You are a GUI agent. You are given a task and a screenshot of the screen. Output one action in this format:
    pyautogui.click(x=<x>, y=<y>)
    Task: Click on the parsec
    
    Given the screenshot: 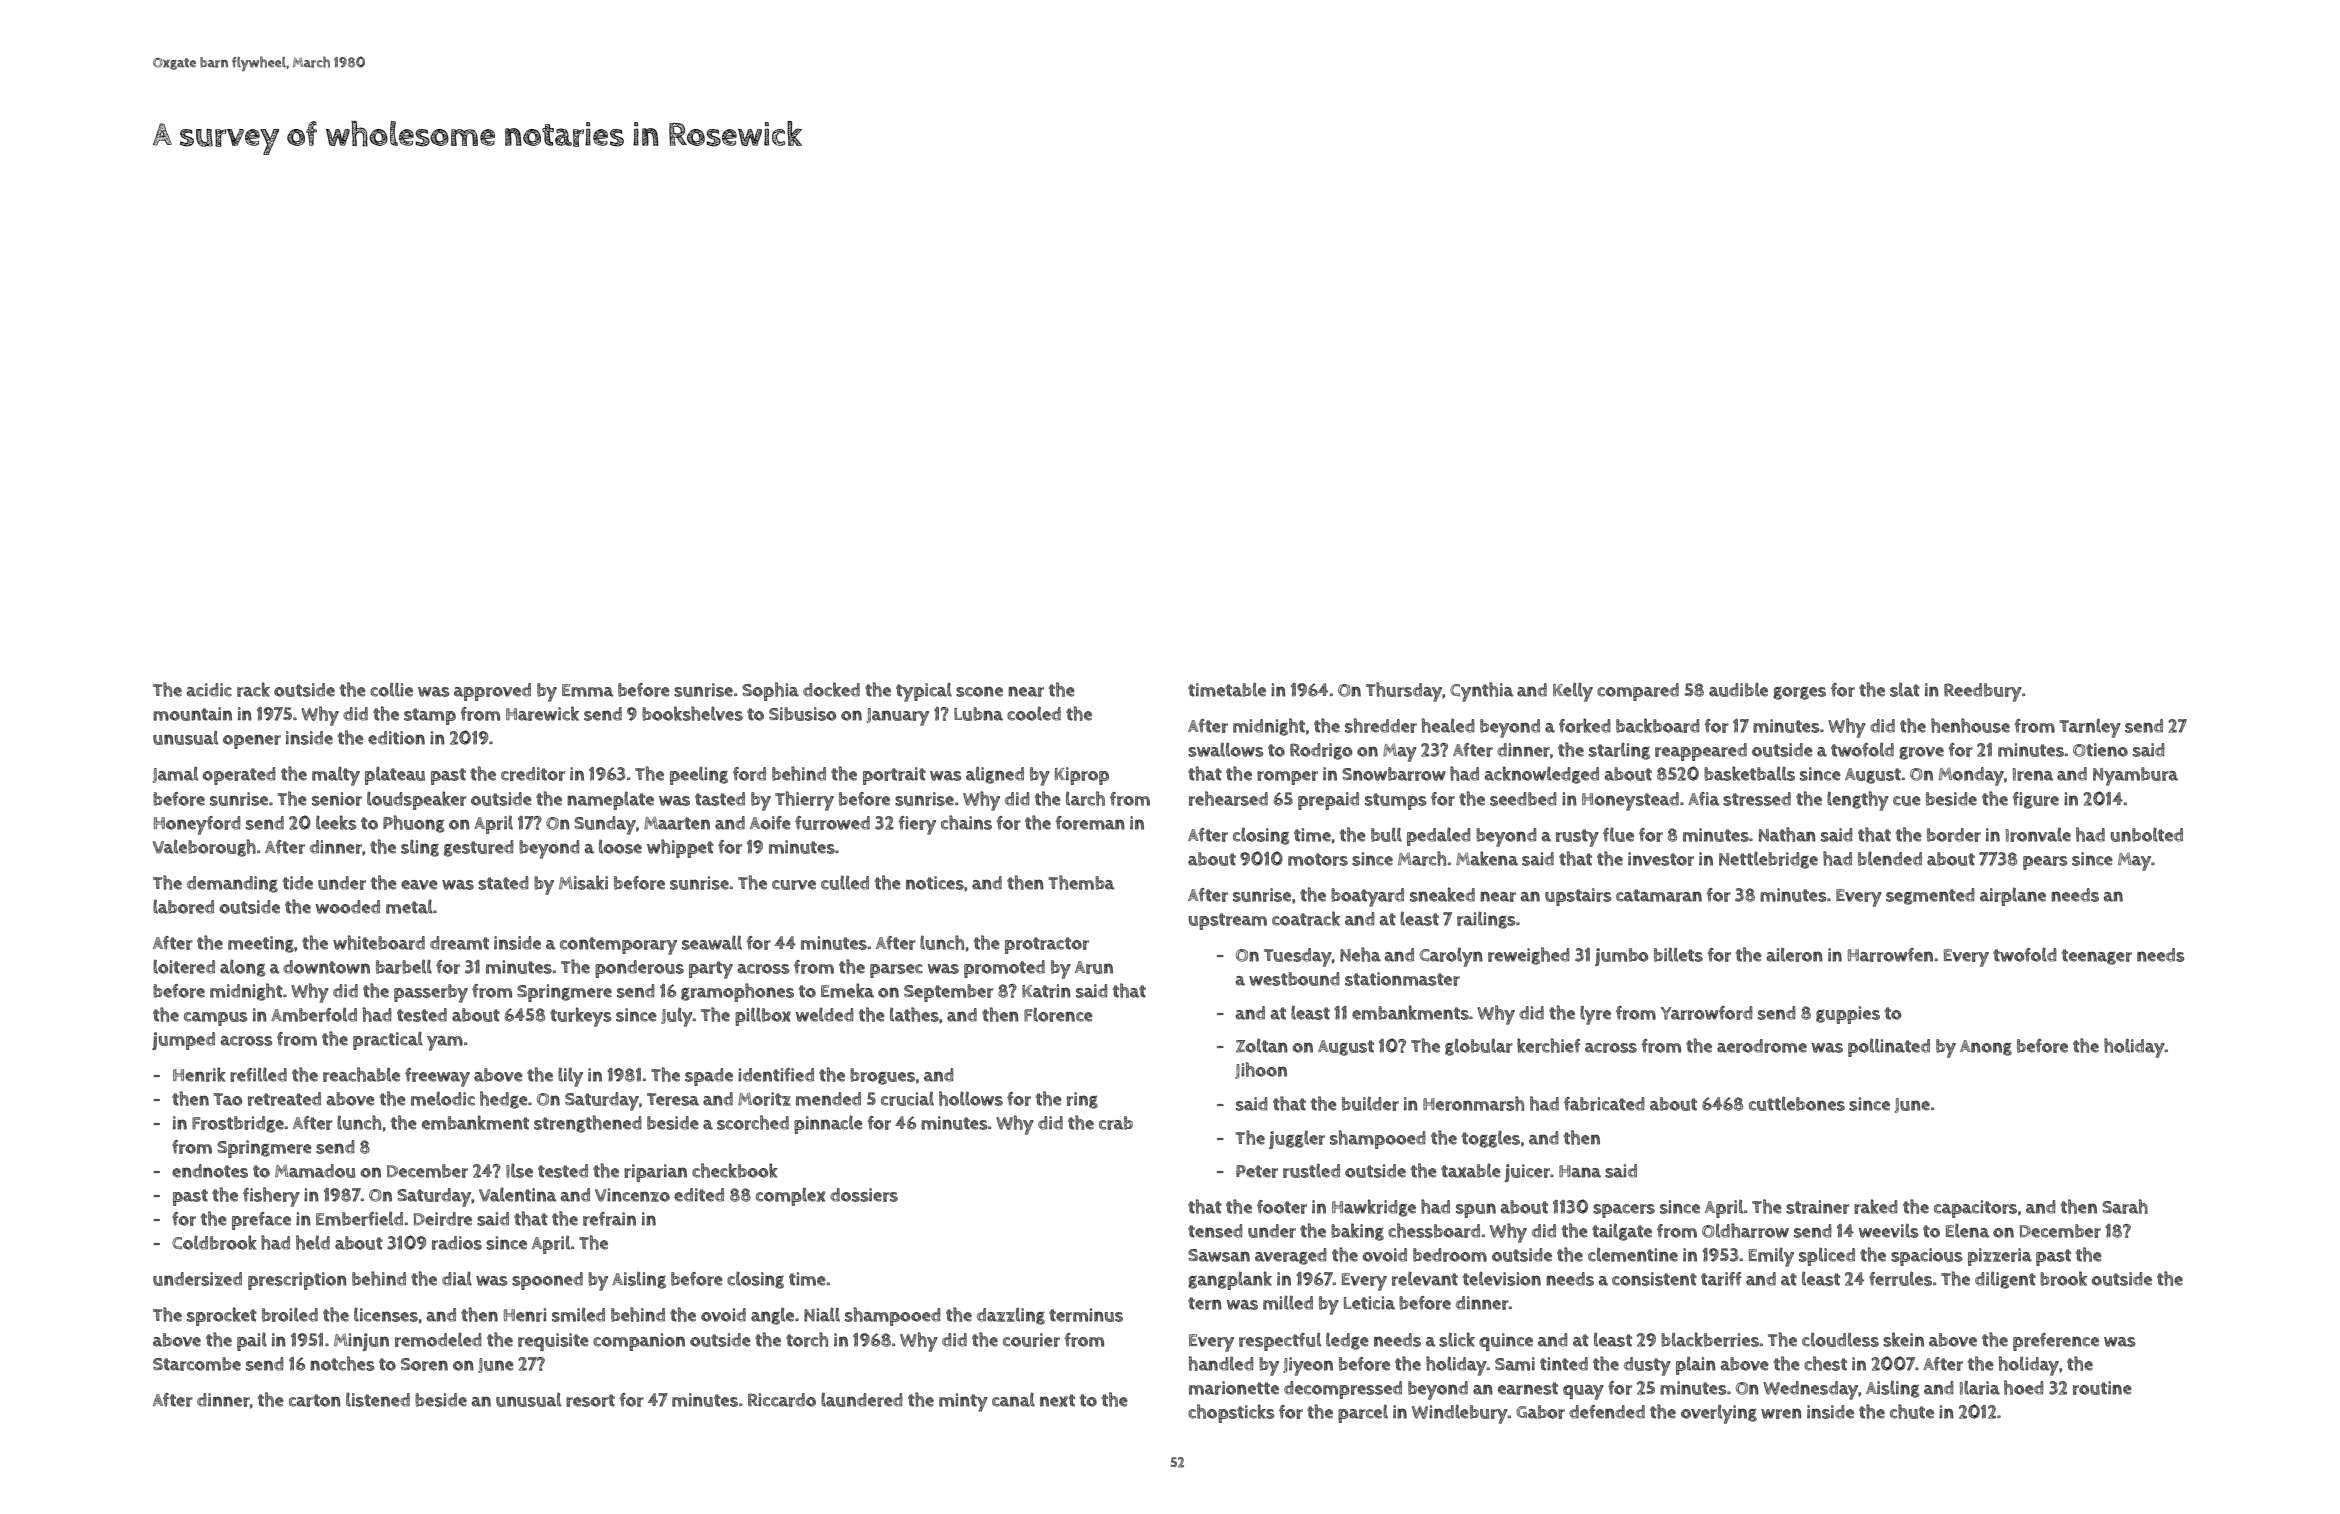 What is the action you would take?
    pyautogui.click(x=896, y=971)
